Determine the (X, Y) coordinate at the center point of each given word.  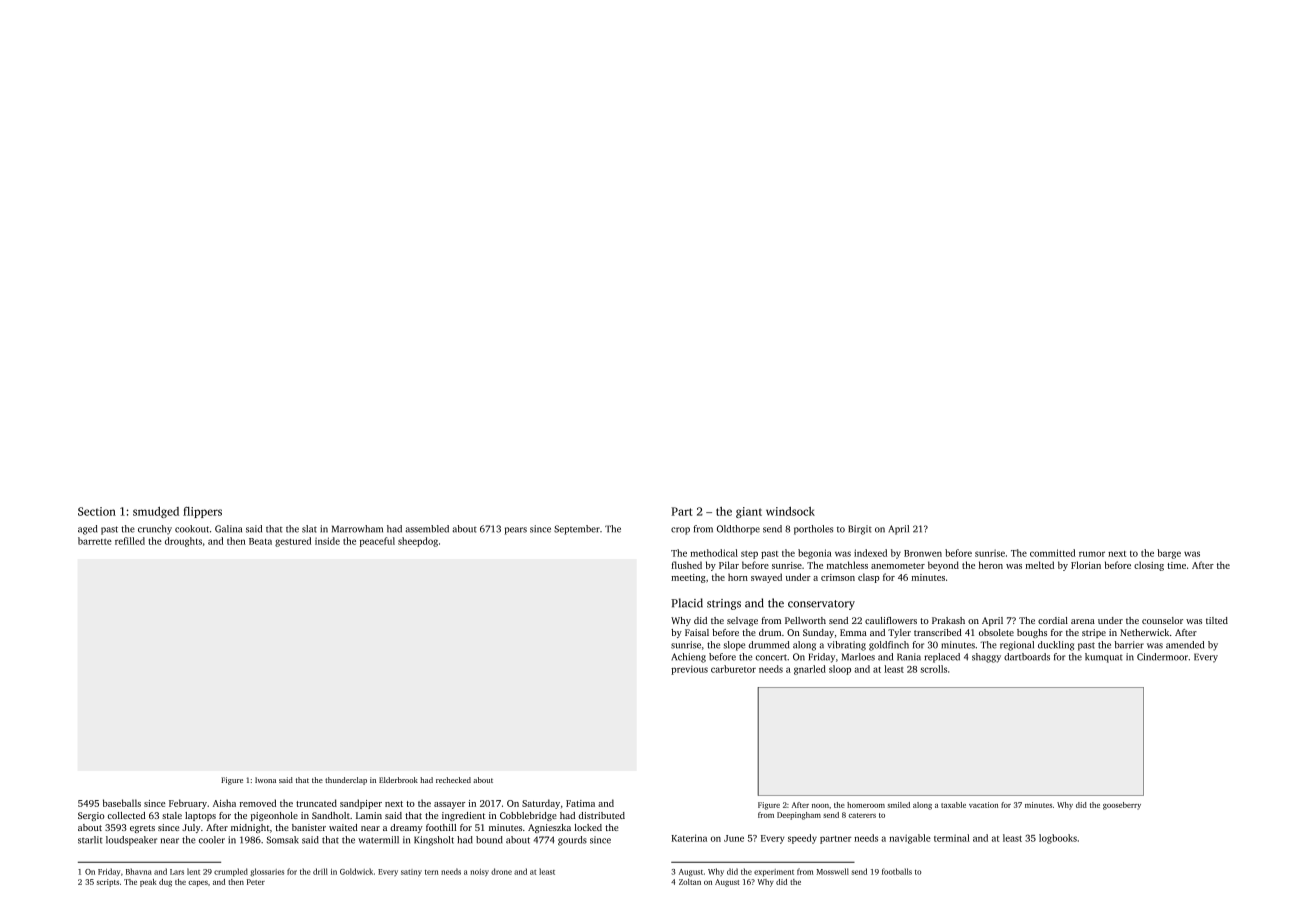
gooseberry (1122, 806)
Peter (256, 882)
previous (689, 670)
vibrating (846, 646)
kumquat (1104, 658)
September (577, 530)
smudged (156, 512)
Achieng (688, 658)
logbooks (1058, 839)
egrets (142, 829)
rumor (1092, 554)
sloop (840, 670)
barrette (95, 541)
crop (680, 531)
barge (1169, 554)
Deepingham (799, 816)
